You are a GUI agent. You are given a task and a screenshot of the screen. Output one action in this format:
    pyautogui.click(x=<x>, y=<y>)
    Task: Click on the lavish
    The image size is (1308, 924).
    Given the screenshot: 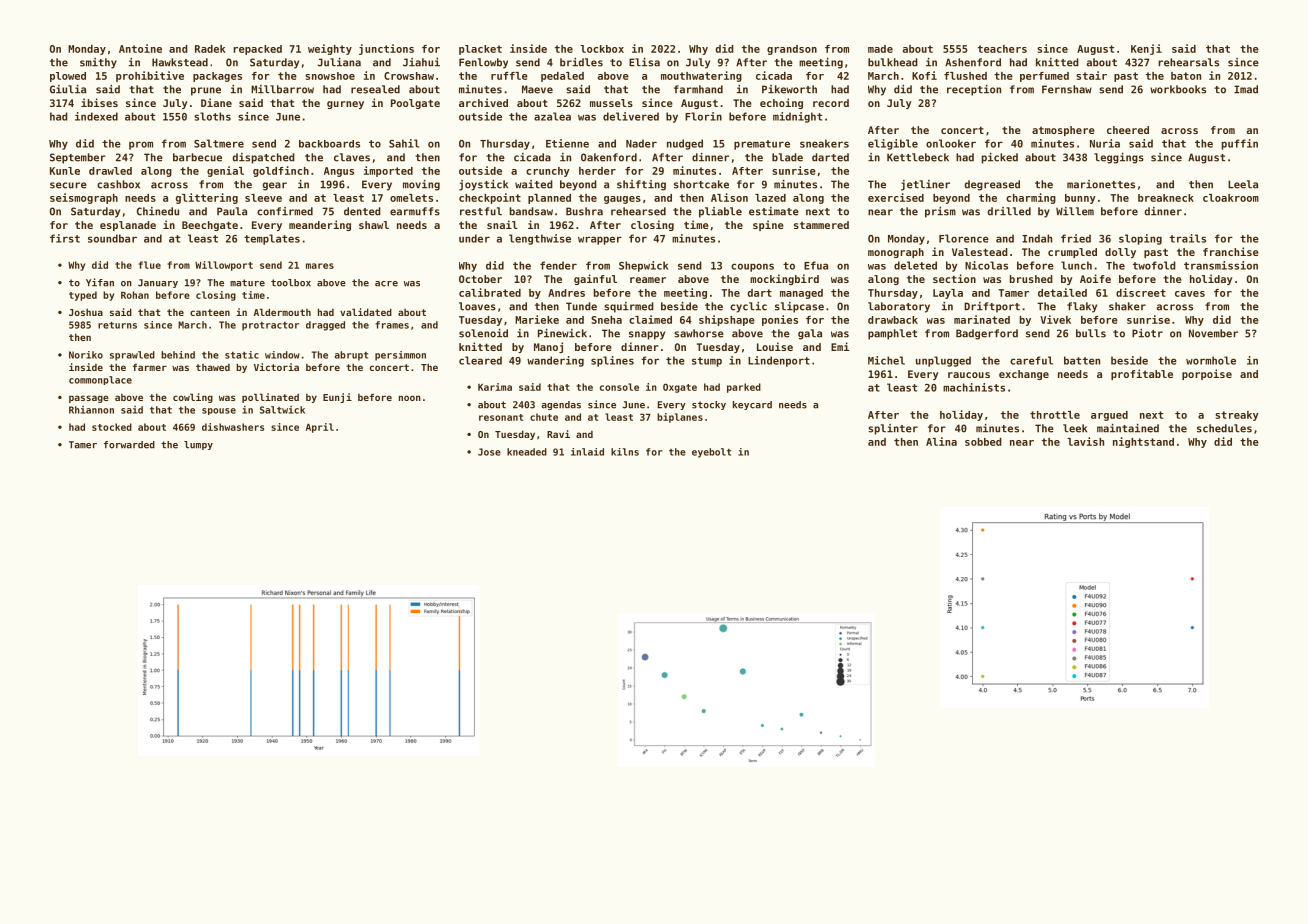 What is the action you would take?
    pyautogui.click(x=1085, y=441)
